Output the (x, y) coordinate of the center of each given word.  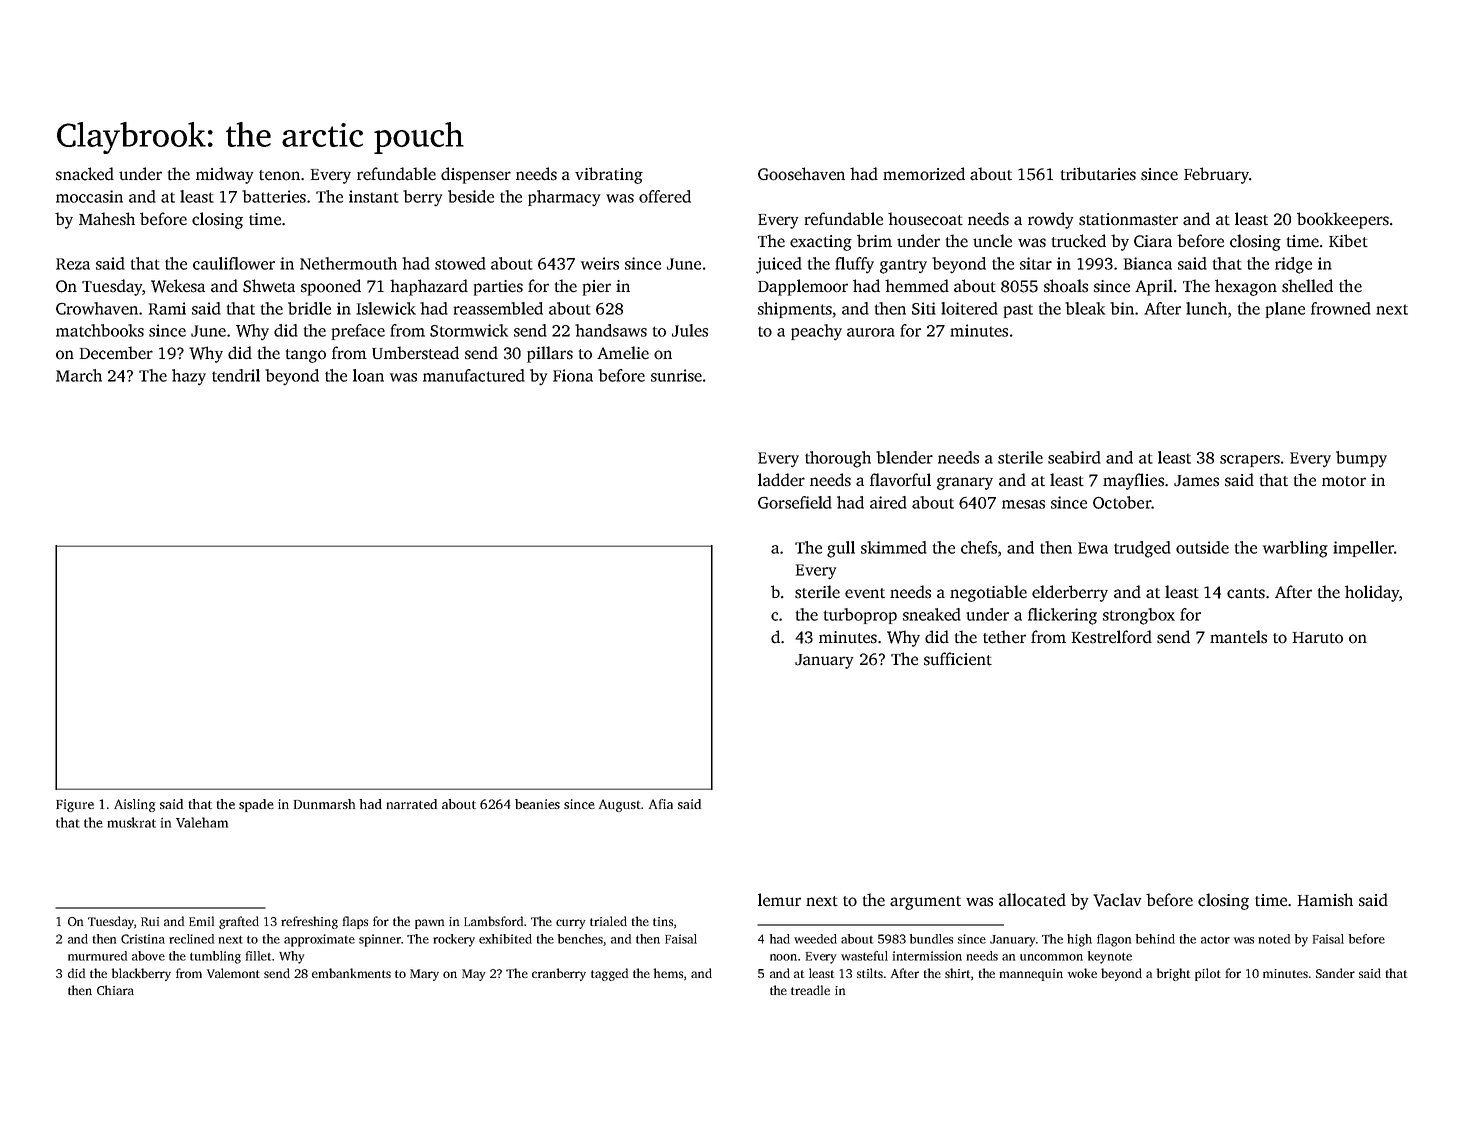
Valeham (202, 822)
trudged (1142, 549)
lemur (779, 900)
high (1079, 940)
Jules (690, 330)
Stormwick (469, 330)
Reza (73, 264)
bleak (1085, 308)
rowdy (1050, 220)
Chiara (115, 990)
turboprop (860, 616)
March (79, 375)
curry (570, 924)
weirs (600, 263)
